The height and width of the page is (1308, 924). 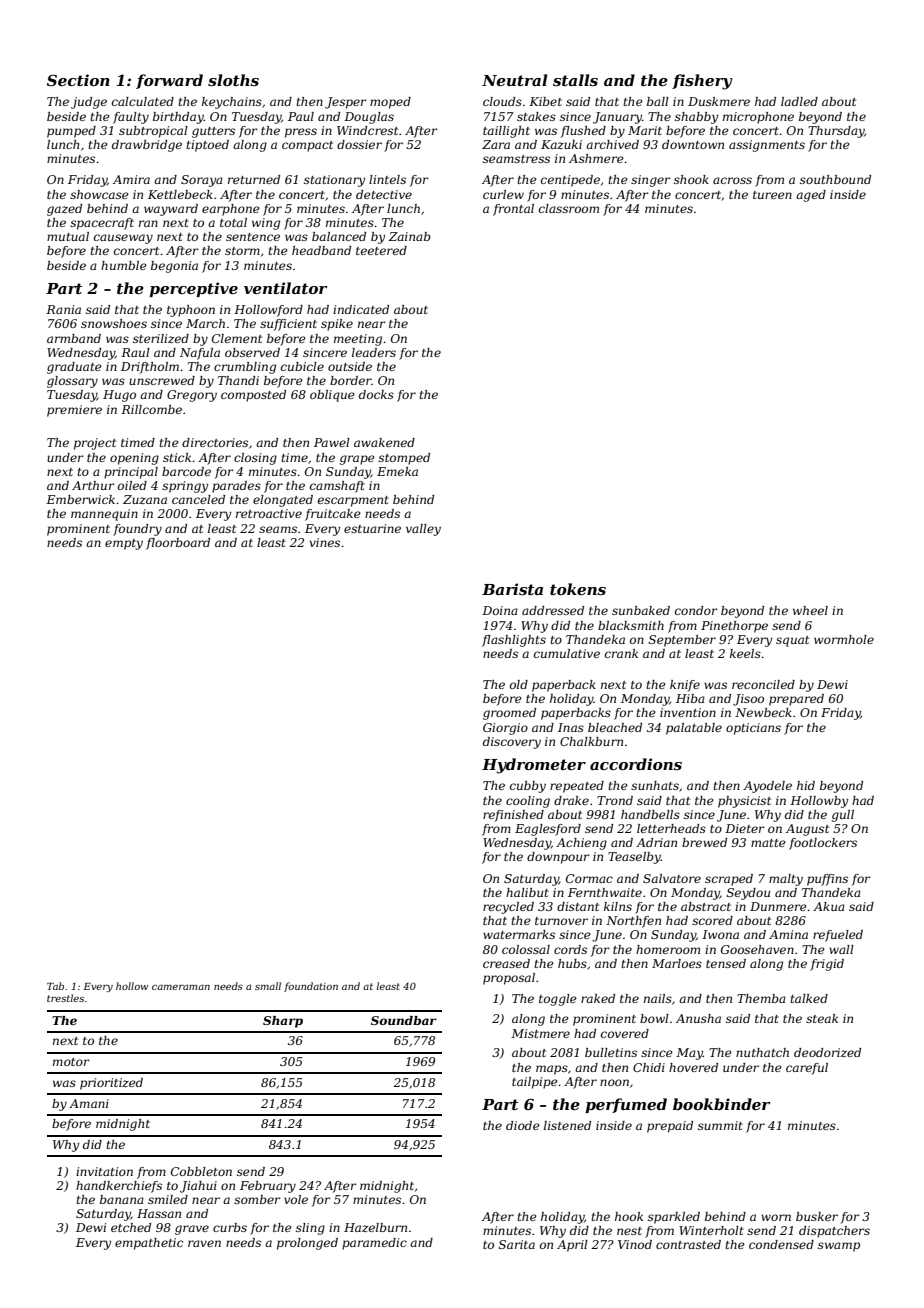 I want to click on hubs, so click(x=572, y=963).
